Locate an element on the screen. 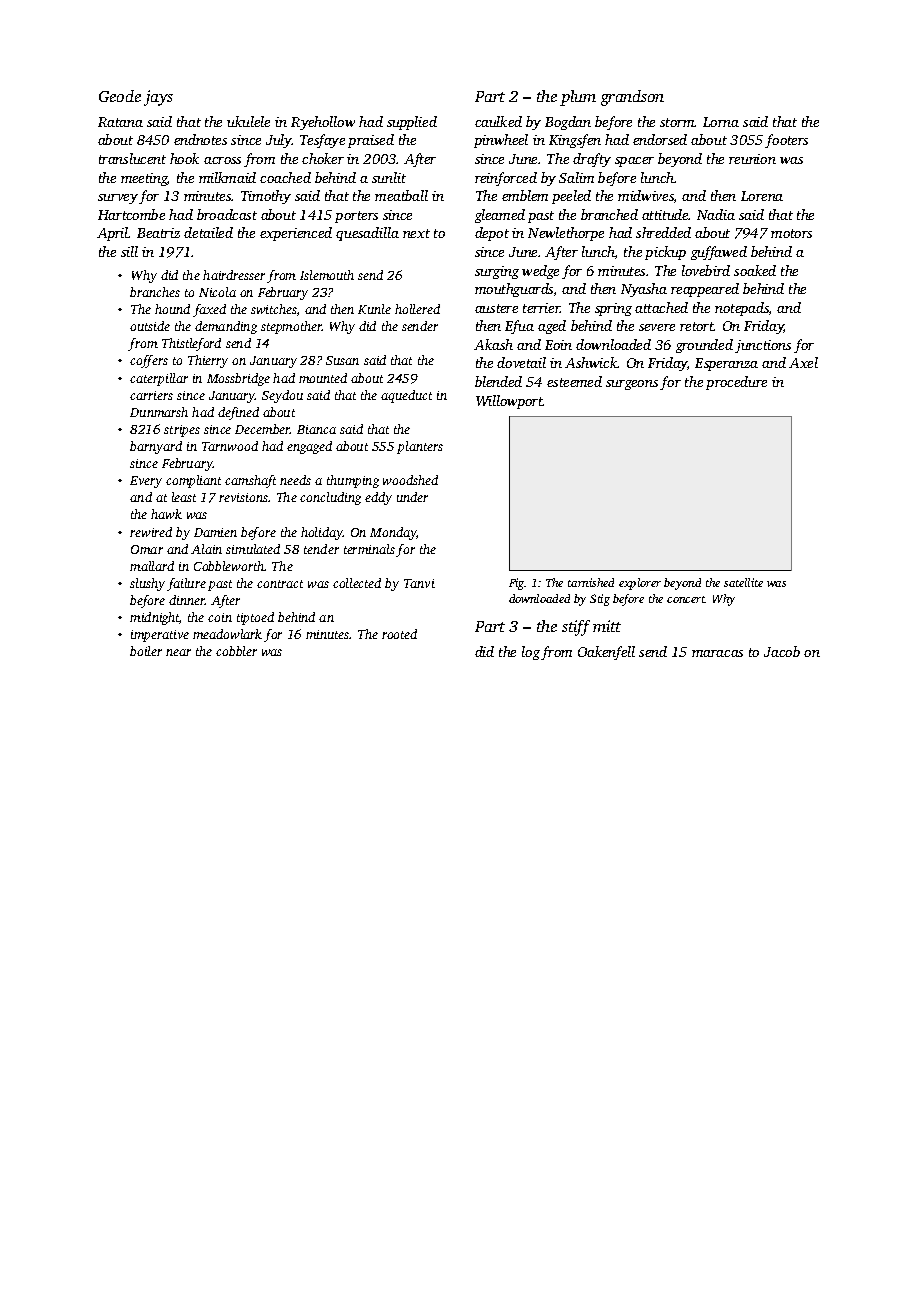 The height and width of the screenshot is (1308, 924). grandson is located at coordinates (632, 98).
